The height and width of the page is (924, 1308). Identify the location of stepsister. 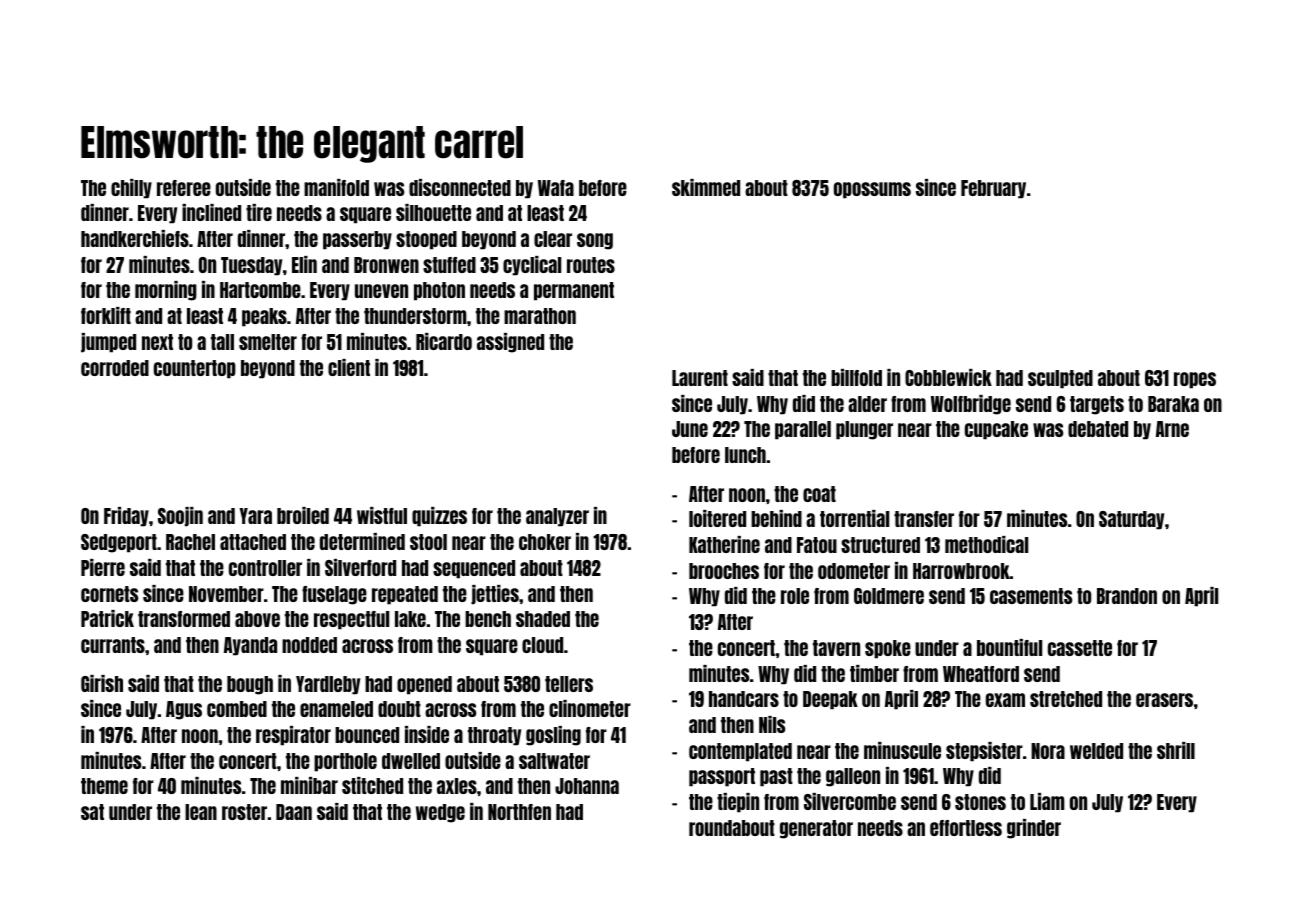
(984, 752).
